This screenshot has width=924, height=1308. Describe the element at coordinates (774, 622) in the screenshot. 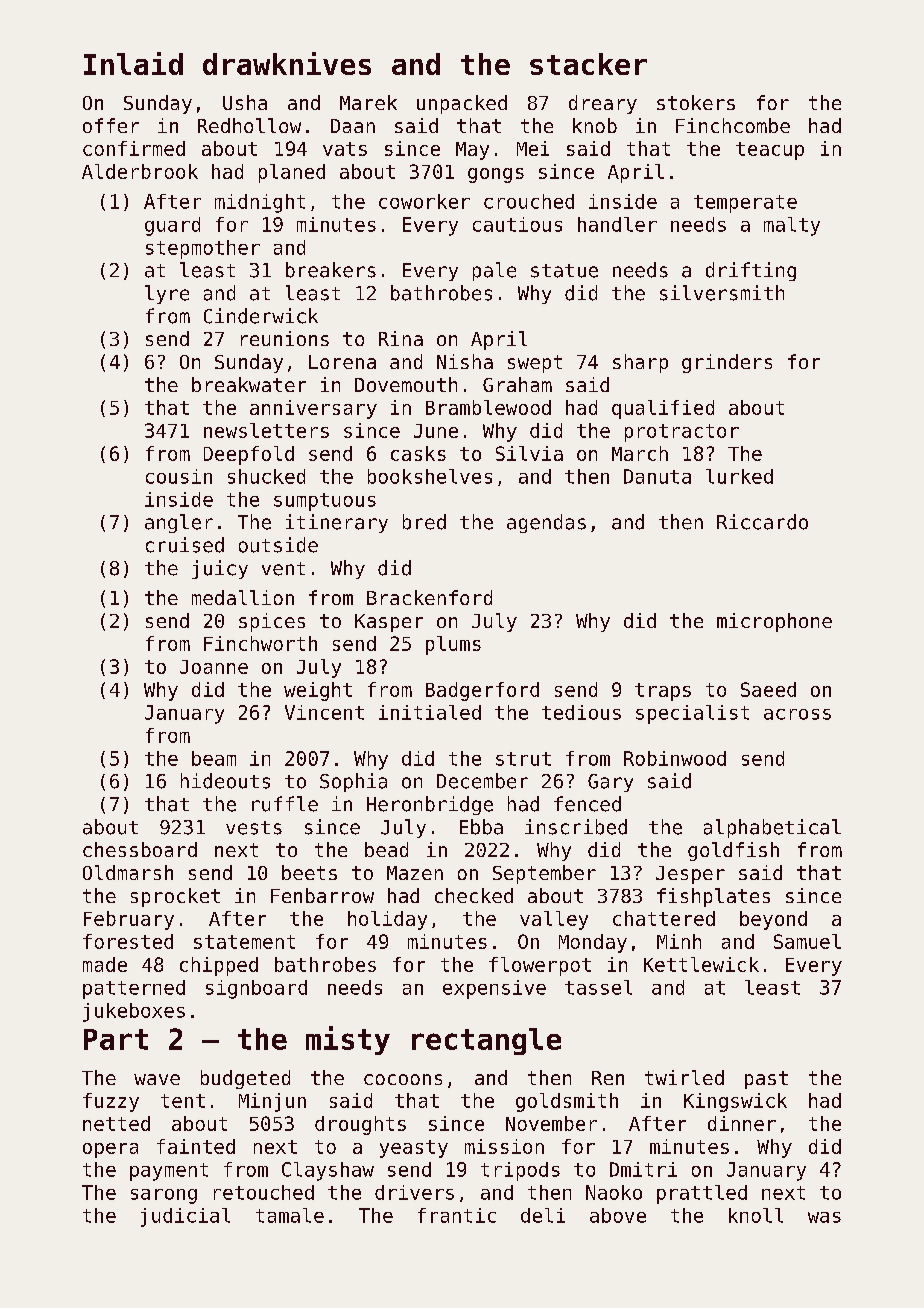

I see `microphone` at that location.
